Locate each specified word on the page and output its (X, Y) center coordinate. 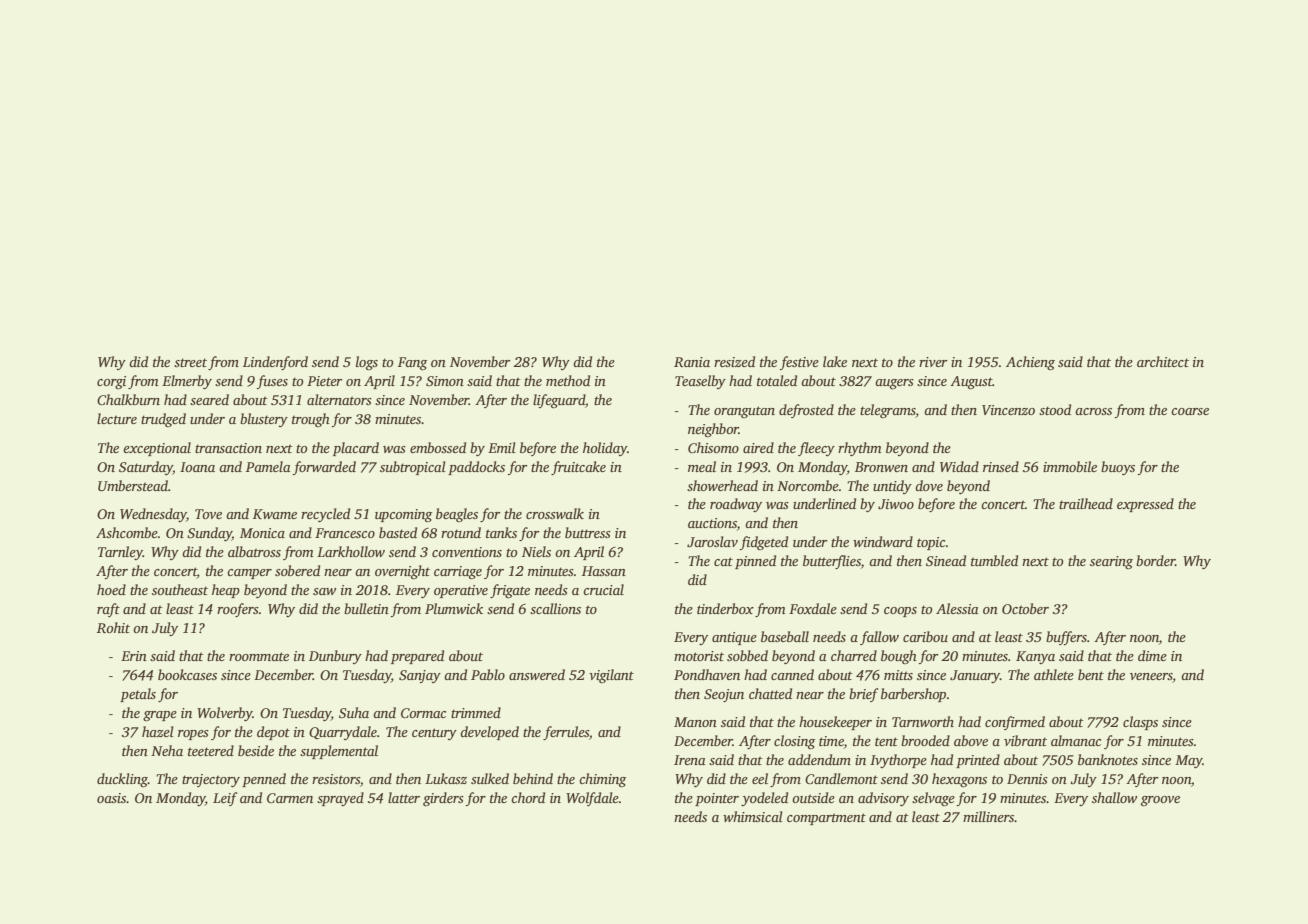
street (190, 362)
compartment (826, 819)
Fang (412, 363)
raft (108, 610)
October (1025, 608)
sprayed (340, 799)
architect (1163, 361)
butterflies (832, 562)
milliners (988, 816)
